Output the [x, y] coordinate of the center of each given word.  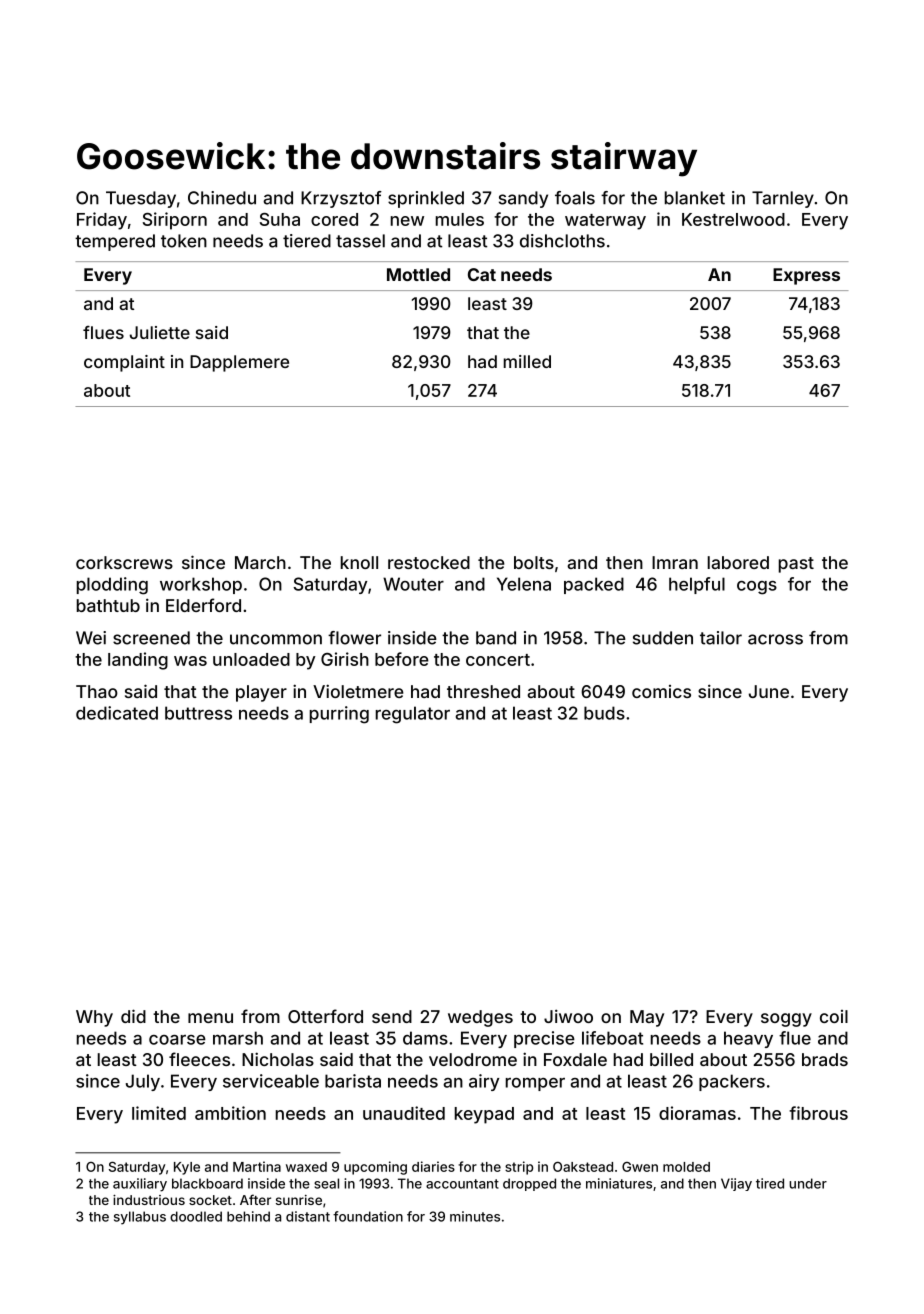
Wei [91, 638]
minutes [475, 1216]
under [808, 1183]
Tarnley [783, 199]
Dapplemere [239, 363]
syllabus [140, 1218]
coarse [177, 1040]
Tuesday [141, 199]
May [647, 1018]
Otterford [325, 1016]
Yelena [524, 584]
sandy [523, 199]
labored [738, 562]
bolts [534, 562]
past [796, 565]
